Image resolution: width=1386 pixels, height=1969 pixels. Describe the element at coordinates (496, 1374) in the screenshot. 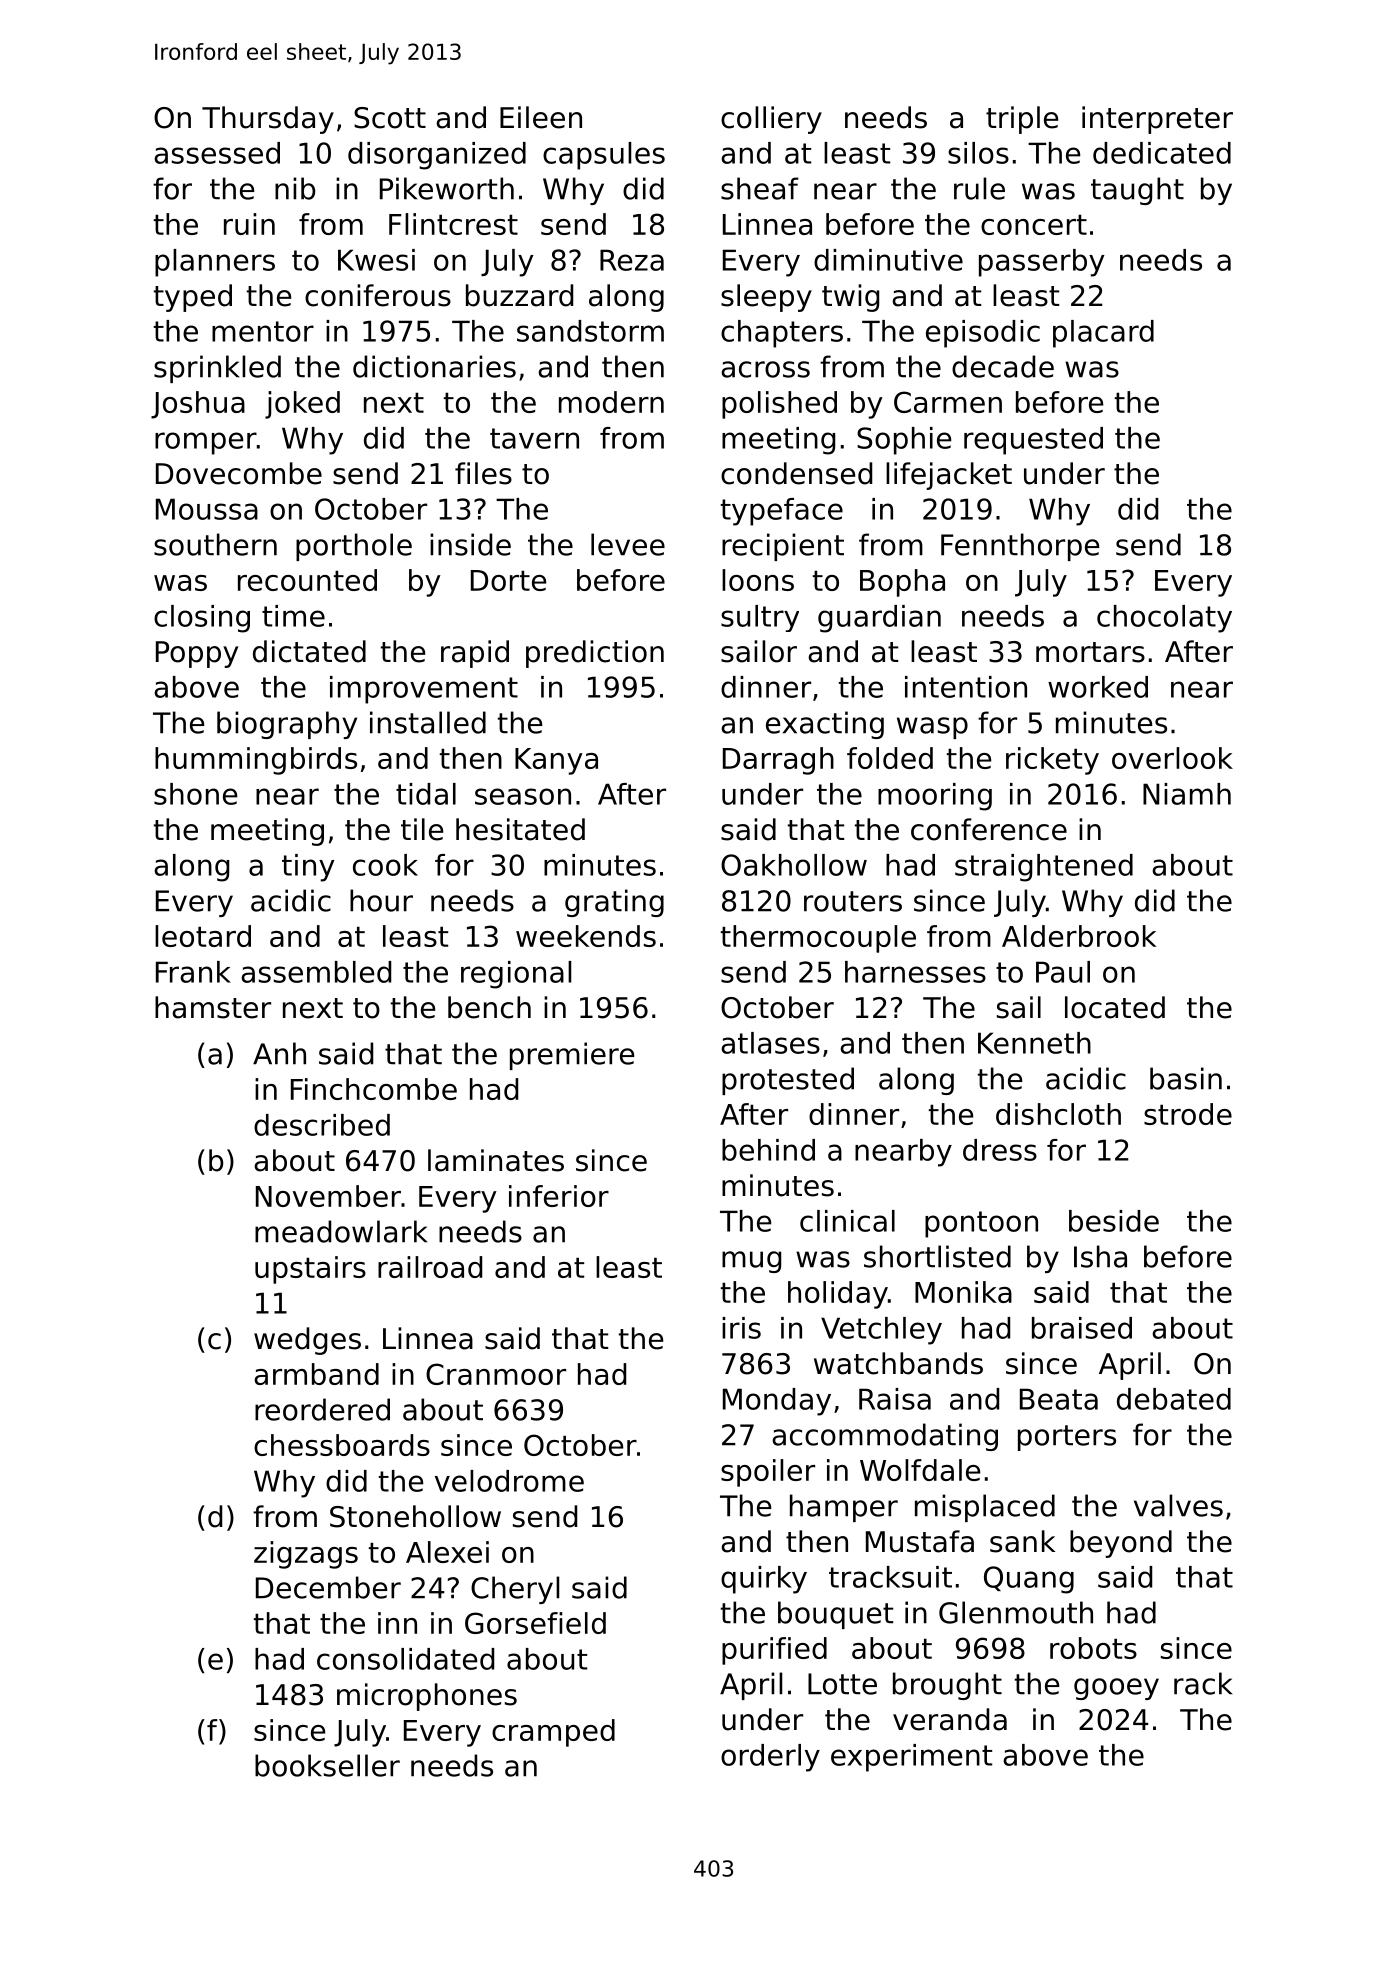

I see `Cranmoor` at that location.
